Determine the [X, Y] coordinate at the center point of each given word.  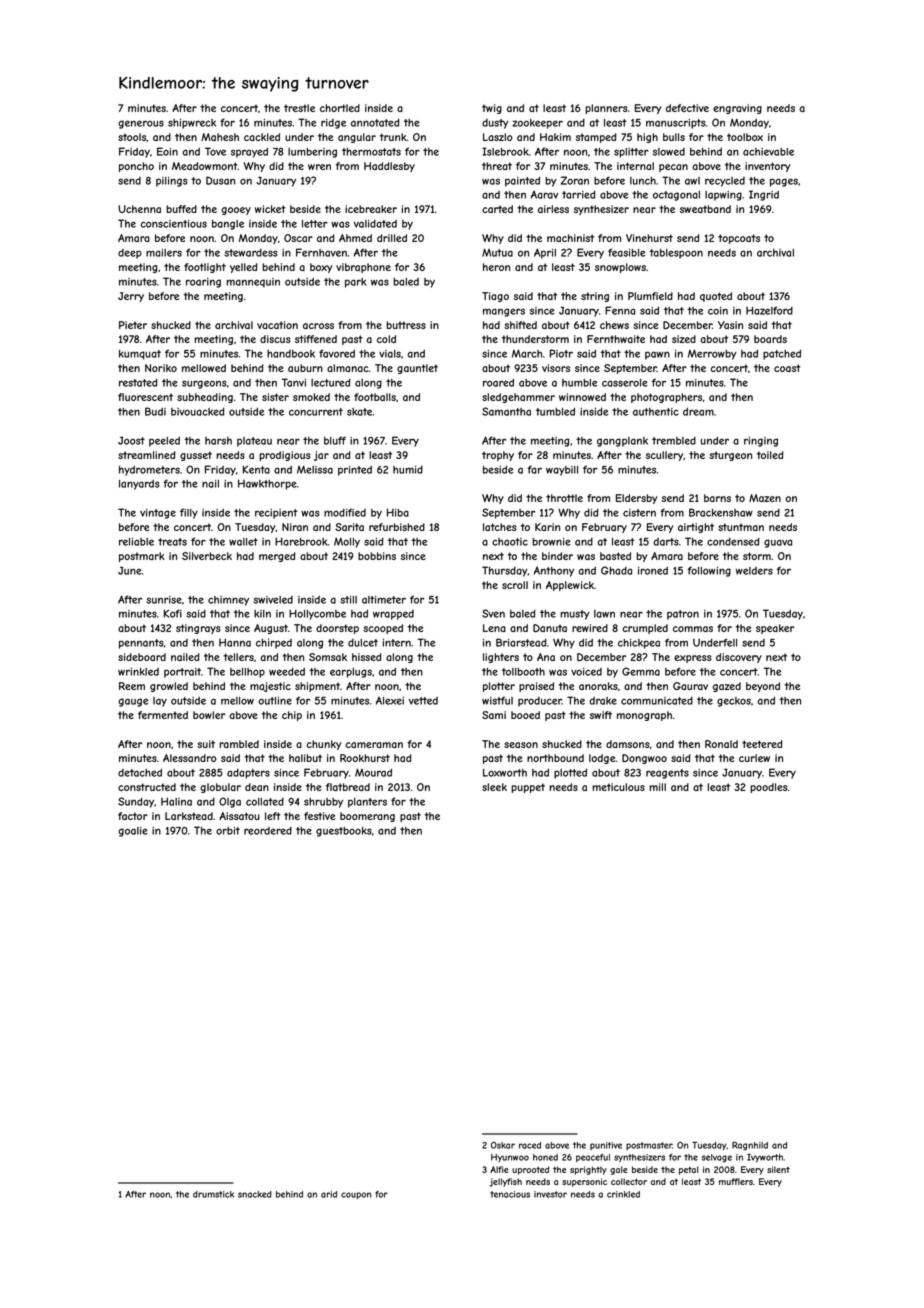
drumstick [213, 1194]
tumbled [555, 412]
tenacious [510, 1194]
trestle [299, 108]
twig [492, 109]
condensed [733, 542]
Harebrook [301, 541]
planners [606, 109]
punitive [606, 1146]
